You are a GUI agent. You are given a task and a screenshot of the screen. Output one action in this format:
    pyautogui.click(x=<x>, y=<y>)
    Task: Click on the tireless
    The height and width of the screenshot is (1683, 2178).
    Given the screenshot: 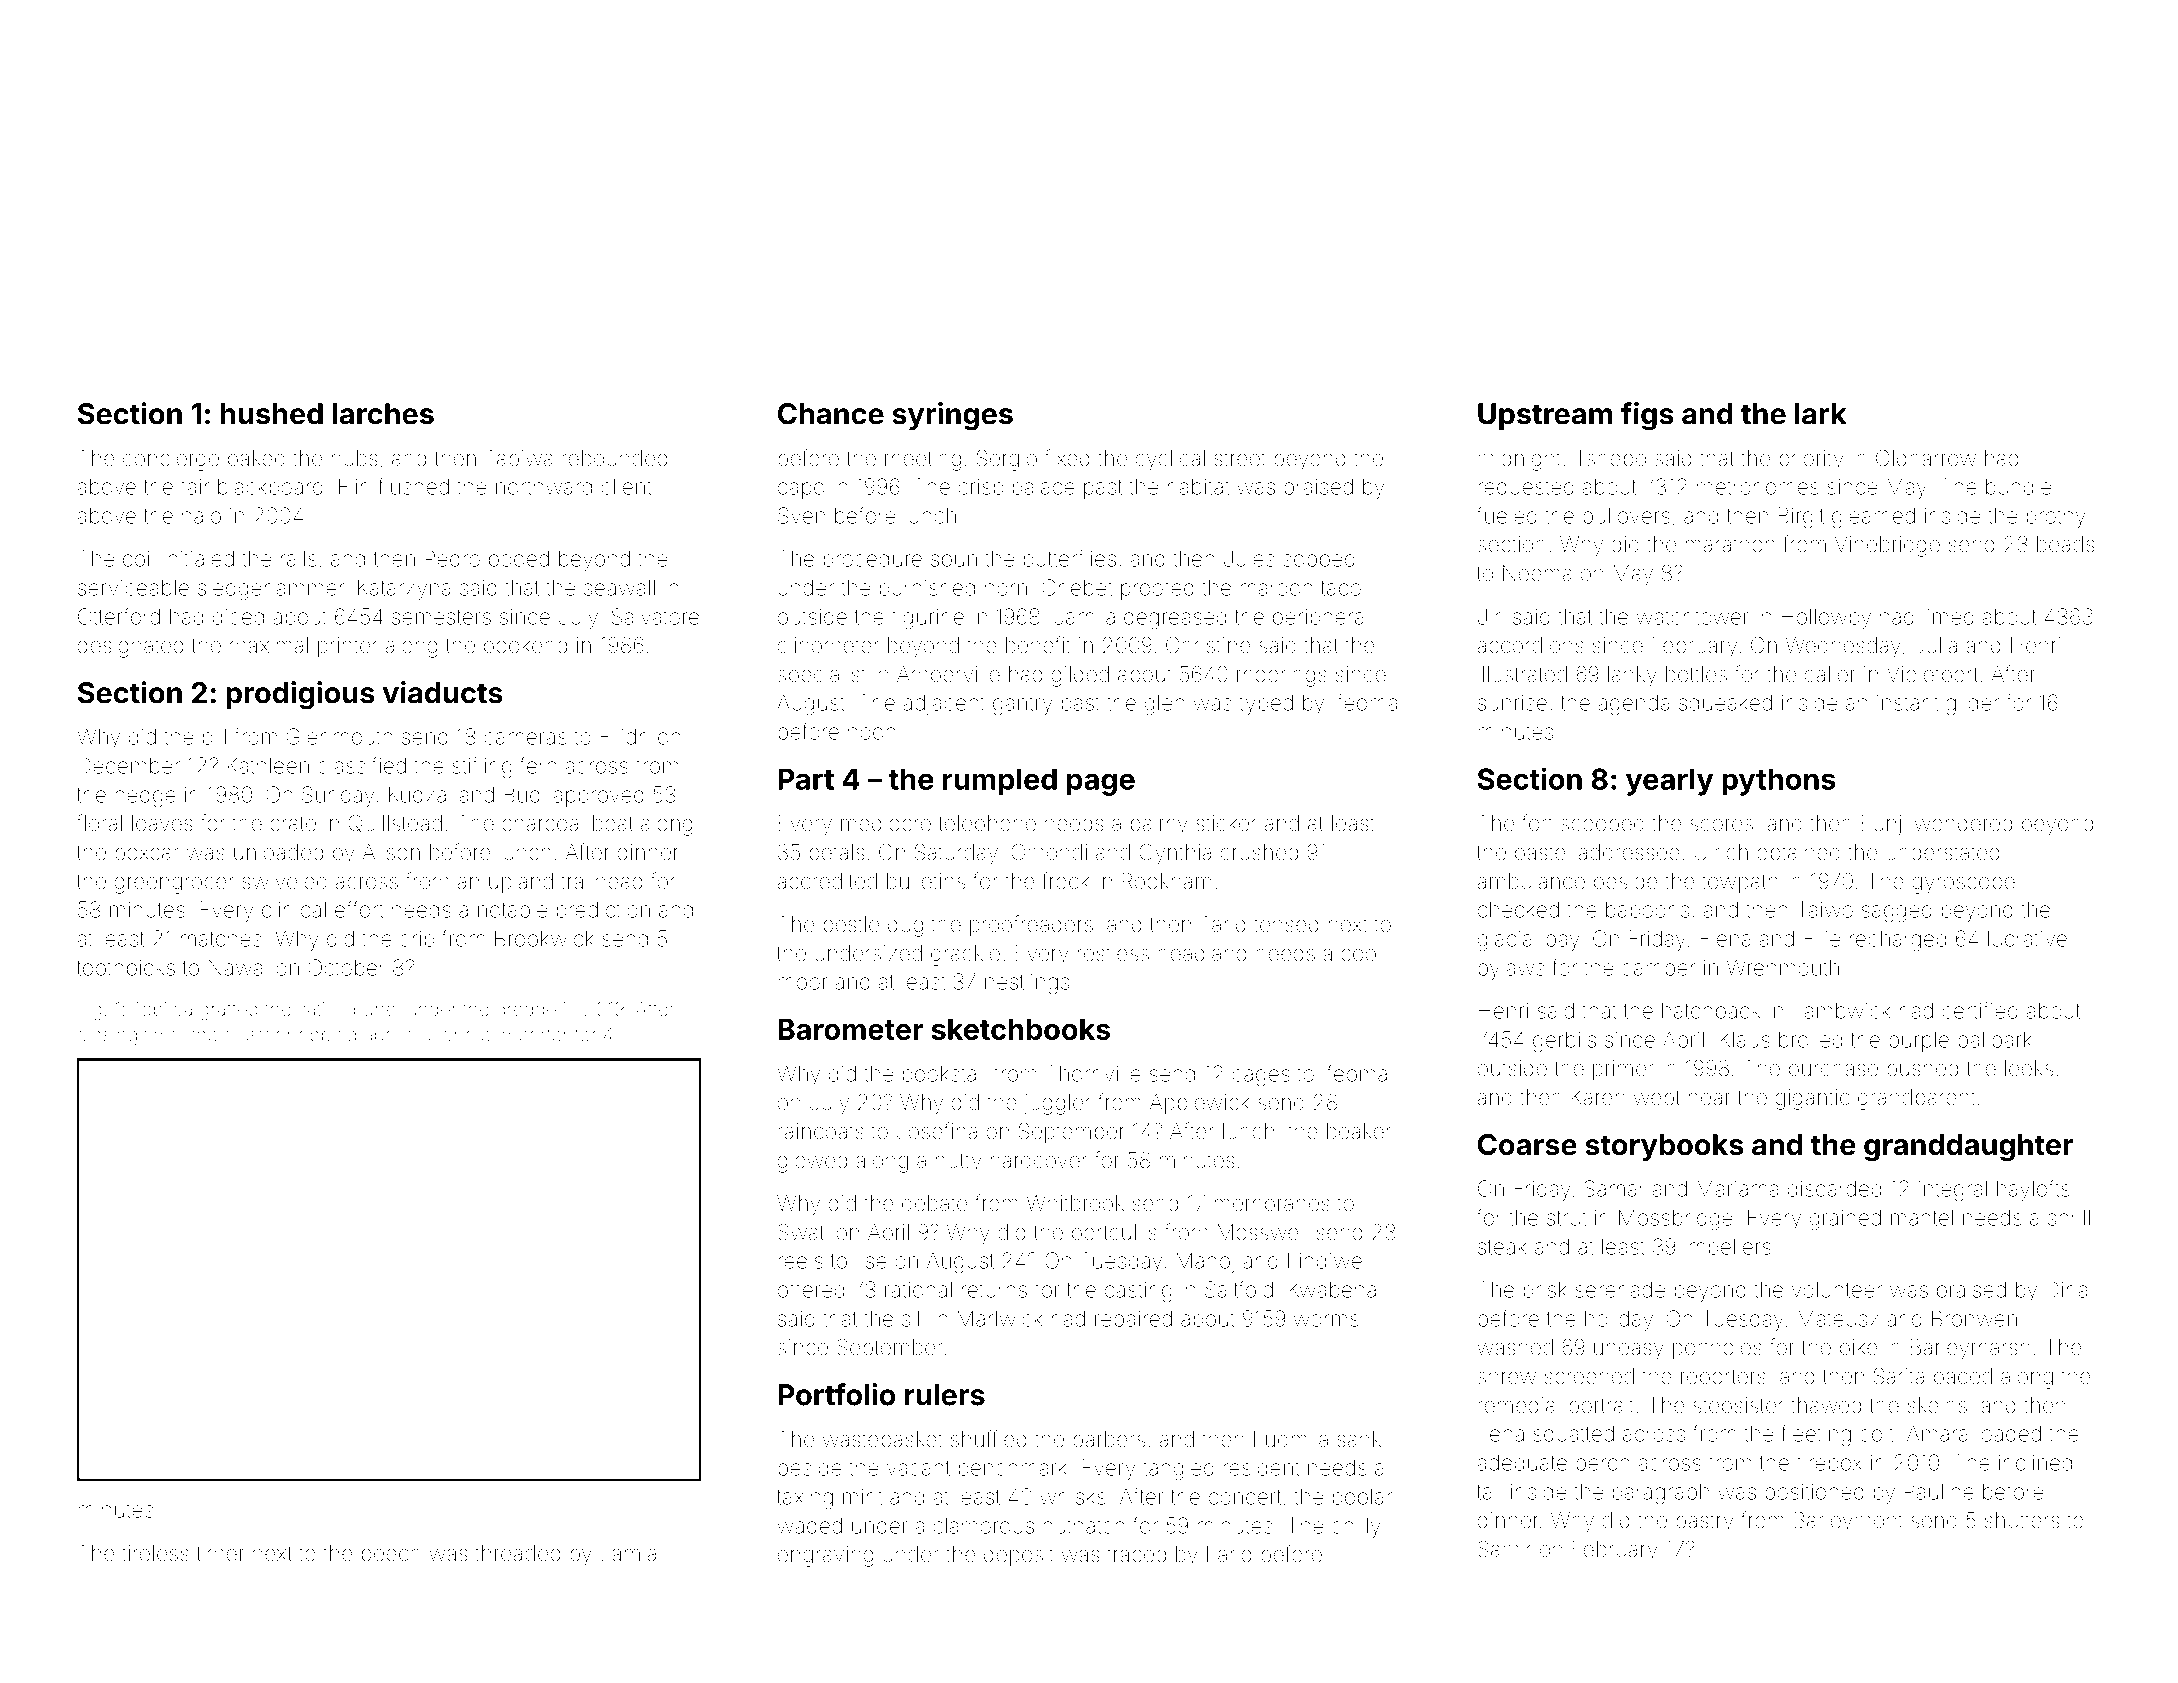 What is the action you would take?
    pyautogui.click(x=155, y=1553)
